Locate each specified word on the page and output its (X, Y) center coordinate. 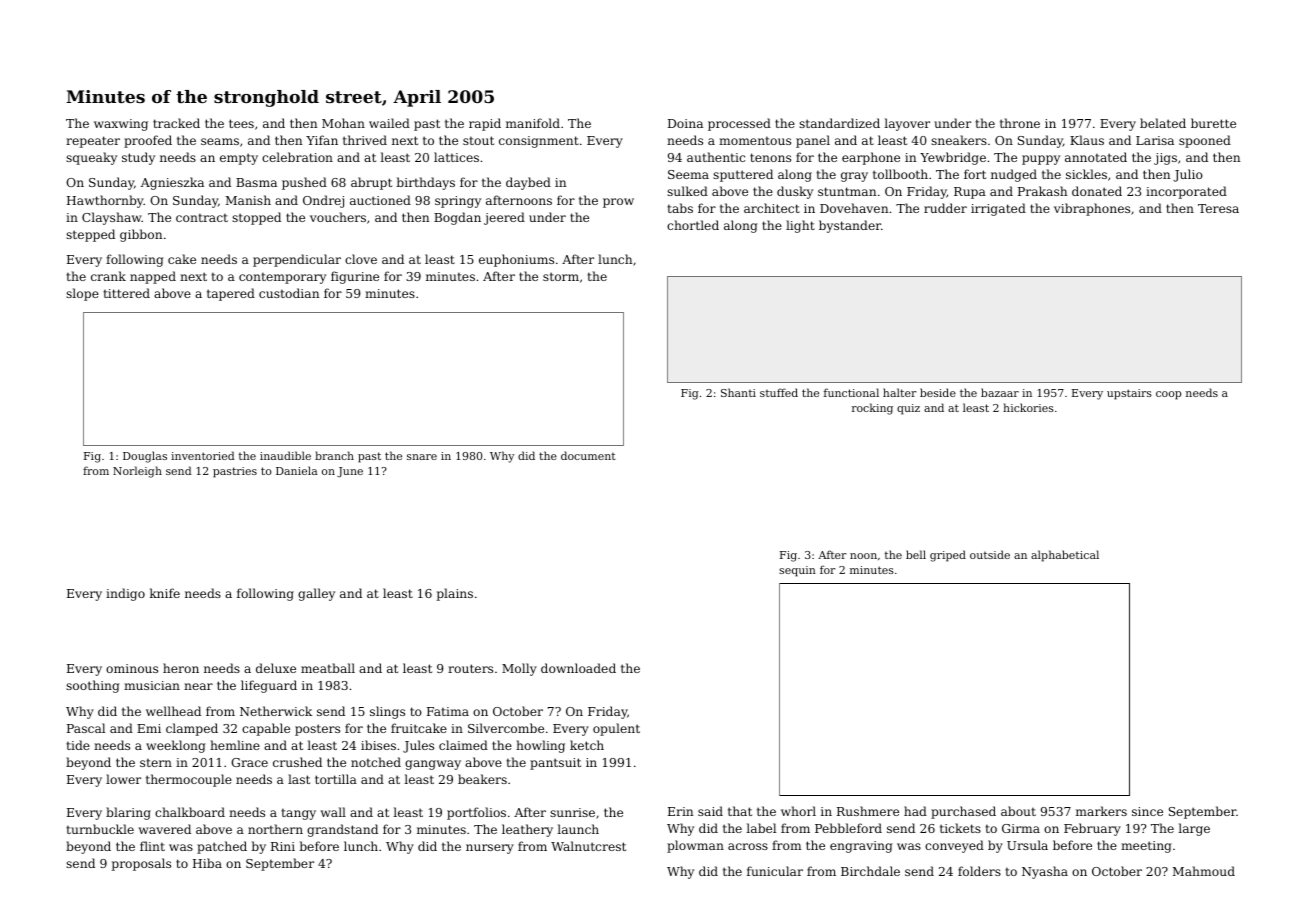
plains (455, 594)
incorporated (1186, 192)
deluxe (276, 668)
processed (739, 124)
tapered (231, 294)
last (299, 779)
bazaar (1000, 392)
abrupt (371, 183)
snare (422, 457)
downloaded (578, 668)
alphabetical (1065, 556)
